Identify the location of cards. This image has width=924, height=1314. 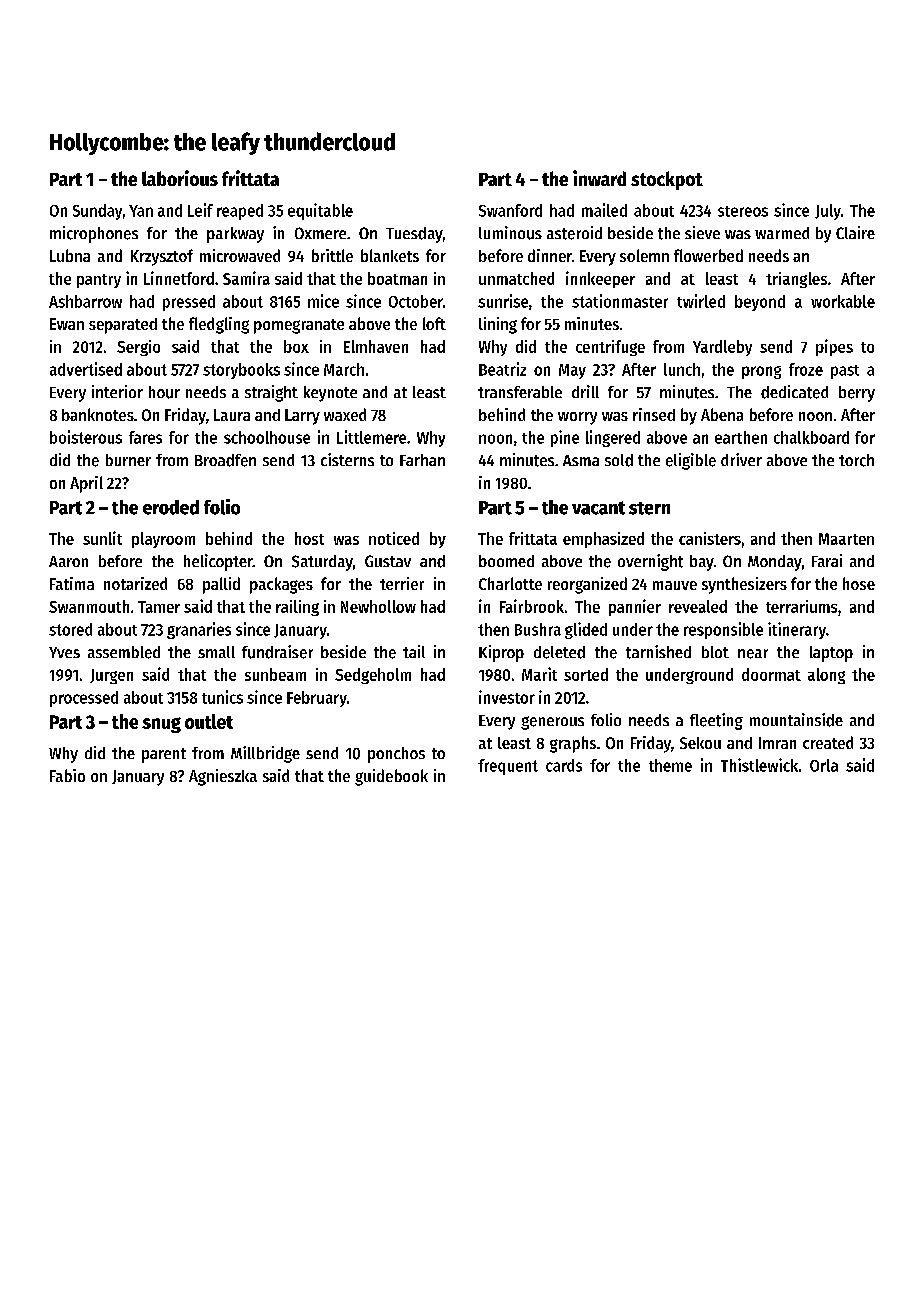
(564, 765).
